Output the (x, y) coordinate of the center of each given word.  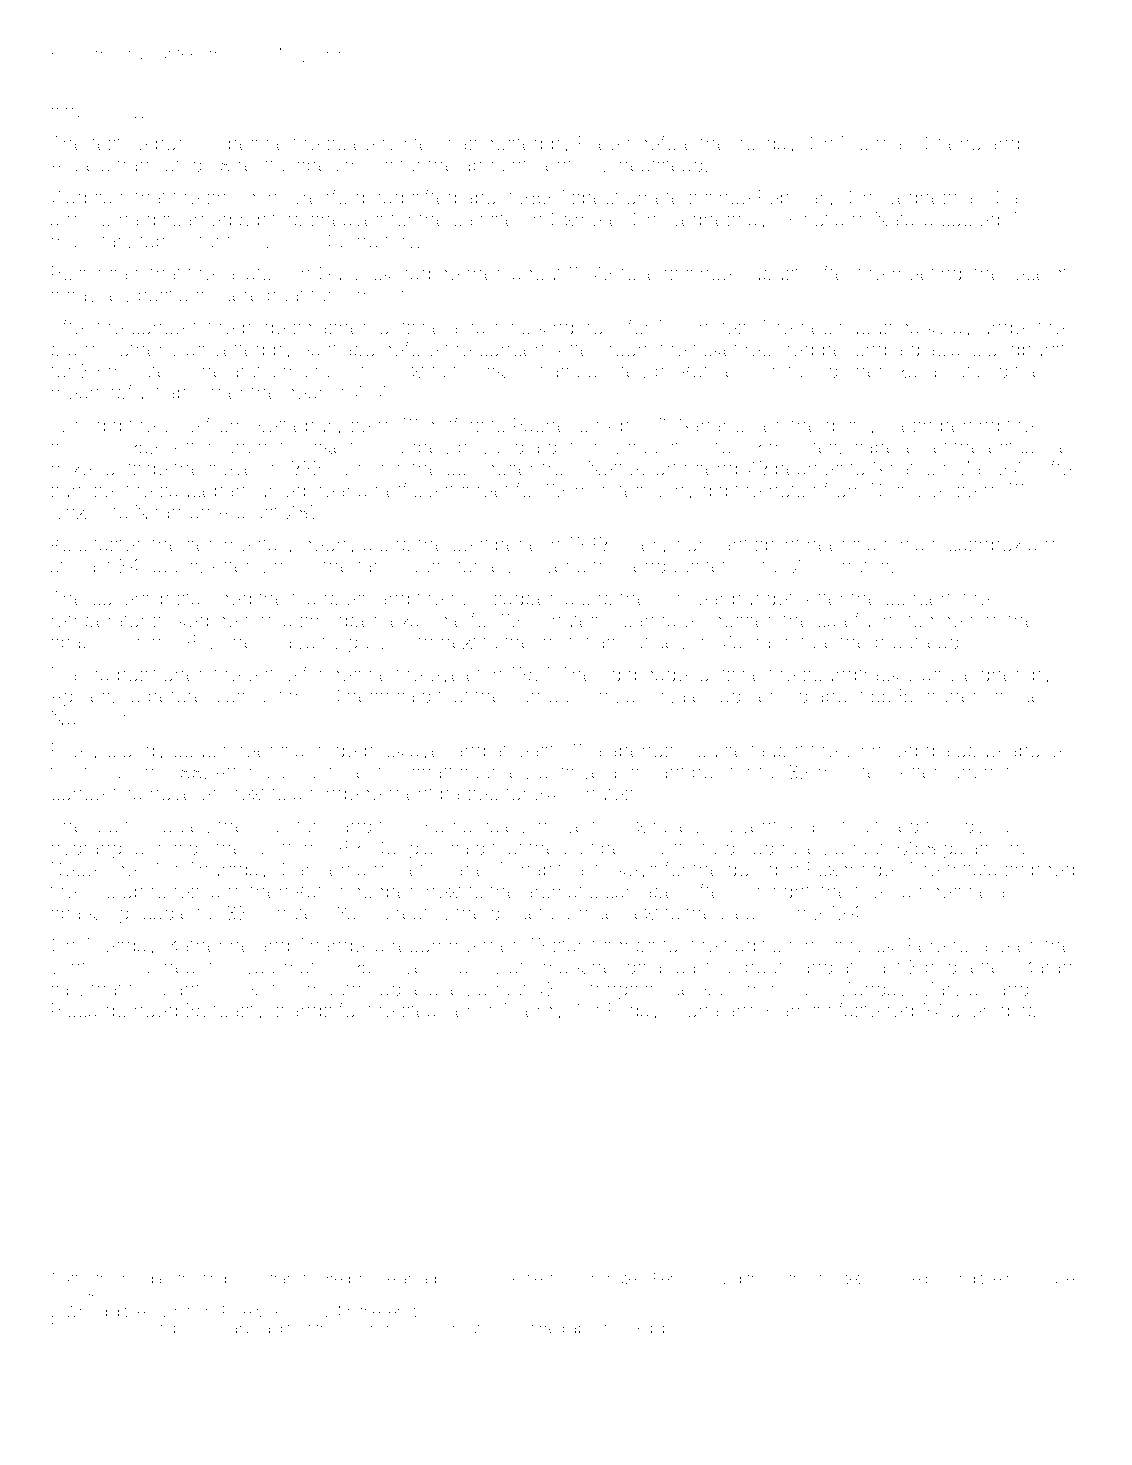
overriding (994, 1012)
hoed (156, 1010)
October (168, 1328)
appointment (517, 167)
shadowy (301, 643)
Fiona (695, 1010)
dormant (712, 544)
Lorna (114, 219)
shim (71, 446)
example (427, 622)
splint (777, 546)
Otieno (952, 143)
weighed (986, 676)
